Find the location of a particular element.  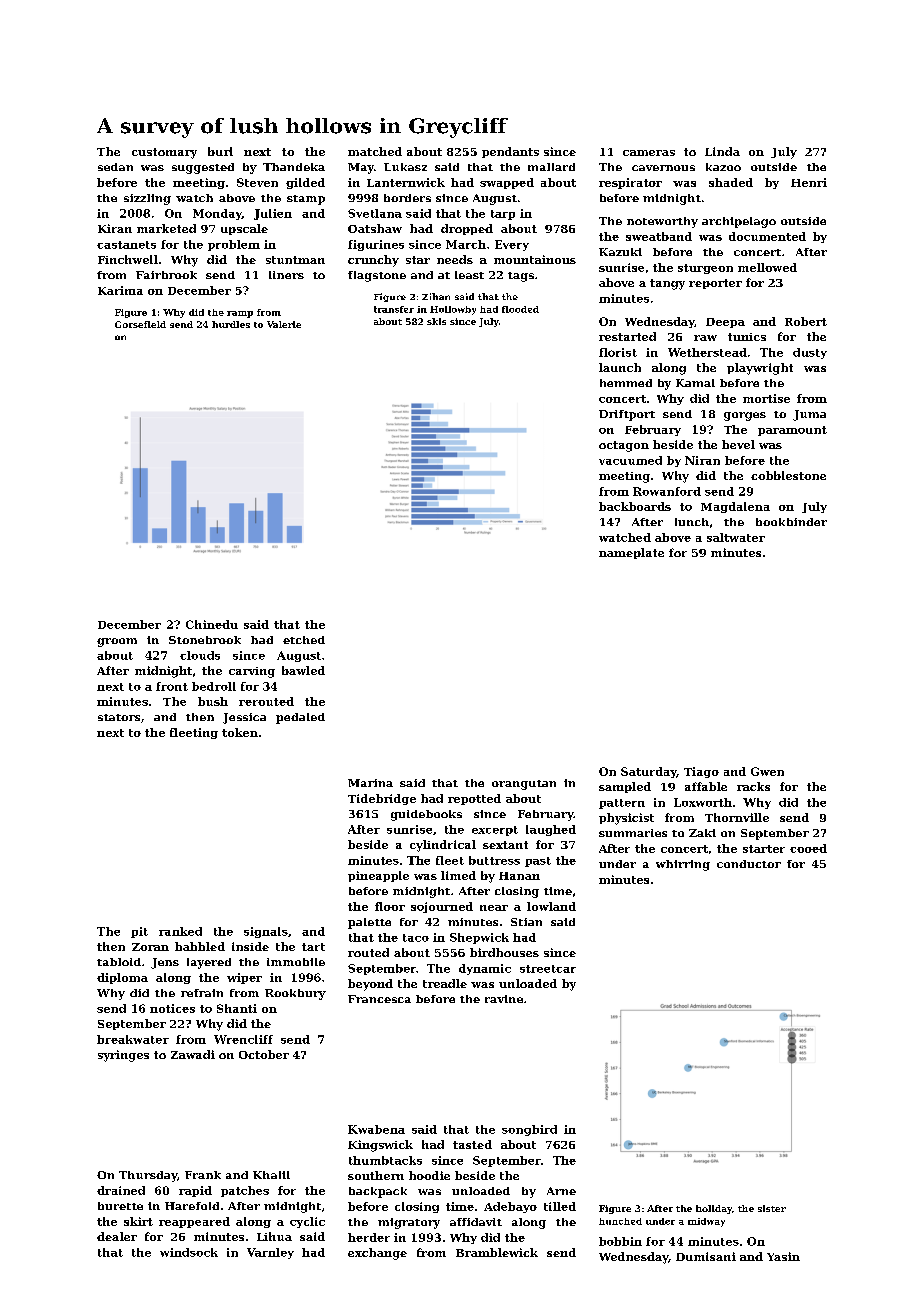

summaries is located at coordinates (633, 833).
